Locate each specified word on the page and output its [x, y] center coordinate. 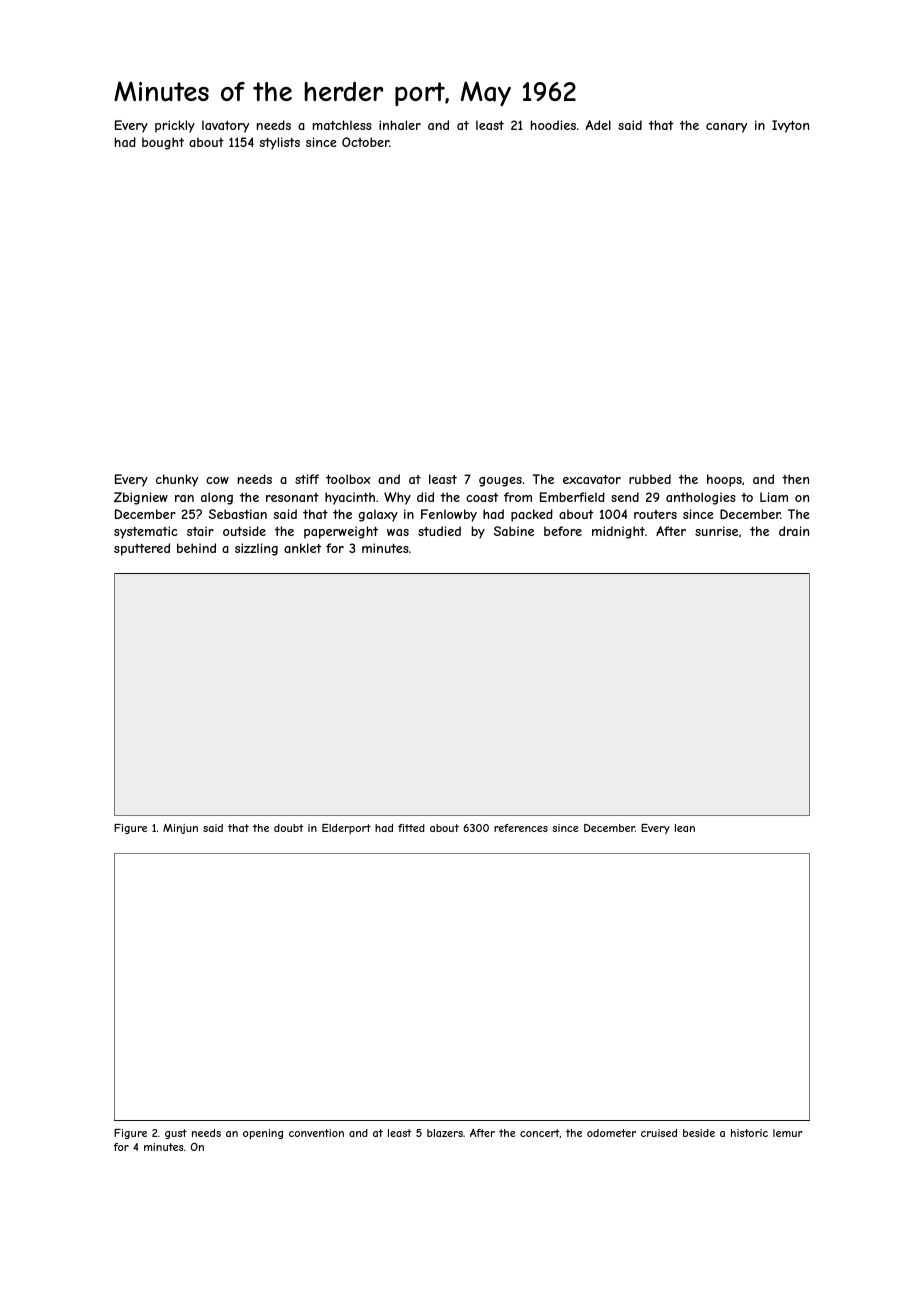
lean [685, 828]
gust [176, 1134]
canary [726, 128]
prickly [175, 126]
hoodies [553, 125]
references [521, 828]
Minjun [180, 829]
